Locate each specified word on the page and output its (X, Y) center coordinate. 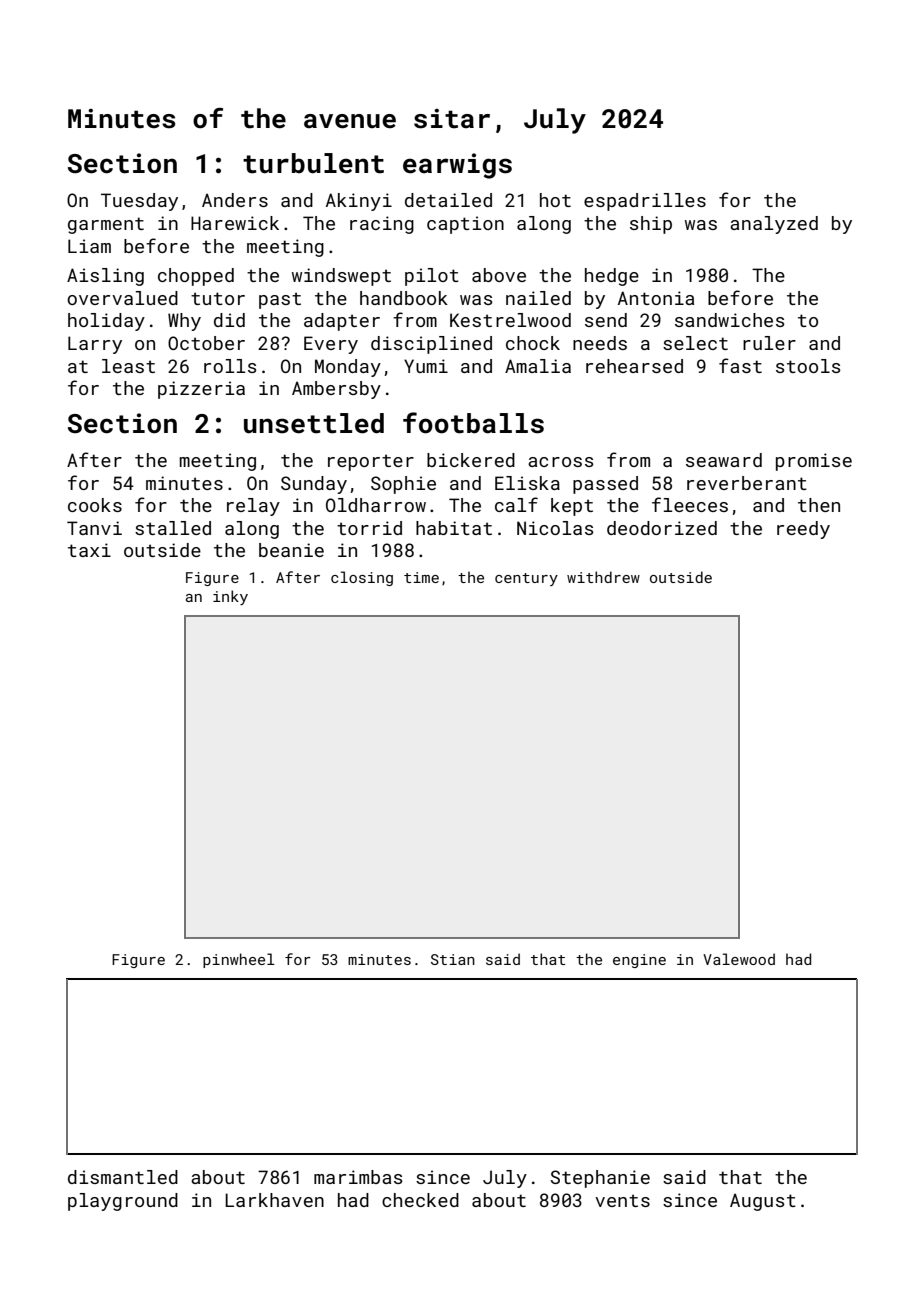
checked (420, 1200)
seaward (724, 460)
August (763, 1202)
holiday (106, 322)
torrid (369, 528)
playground (123, 1202)
